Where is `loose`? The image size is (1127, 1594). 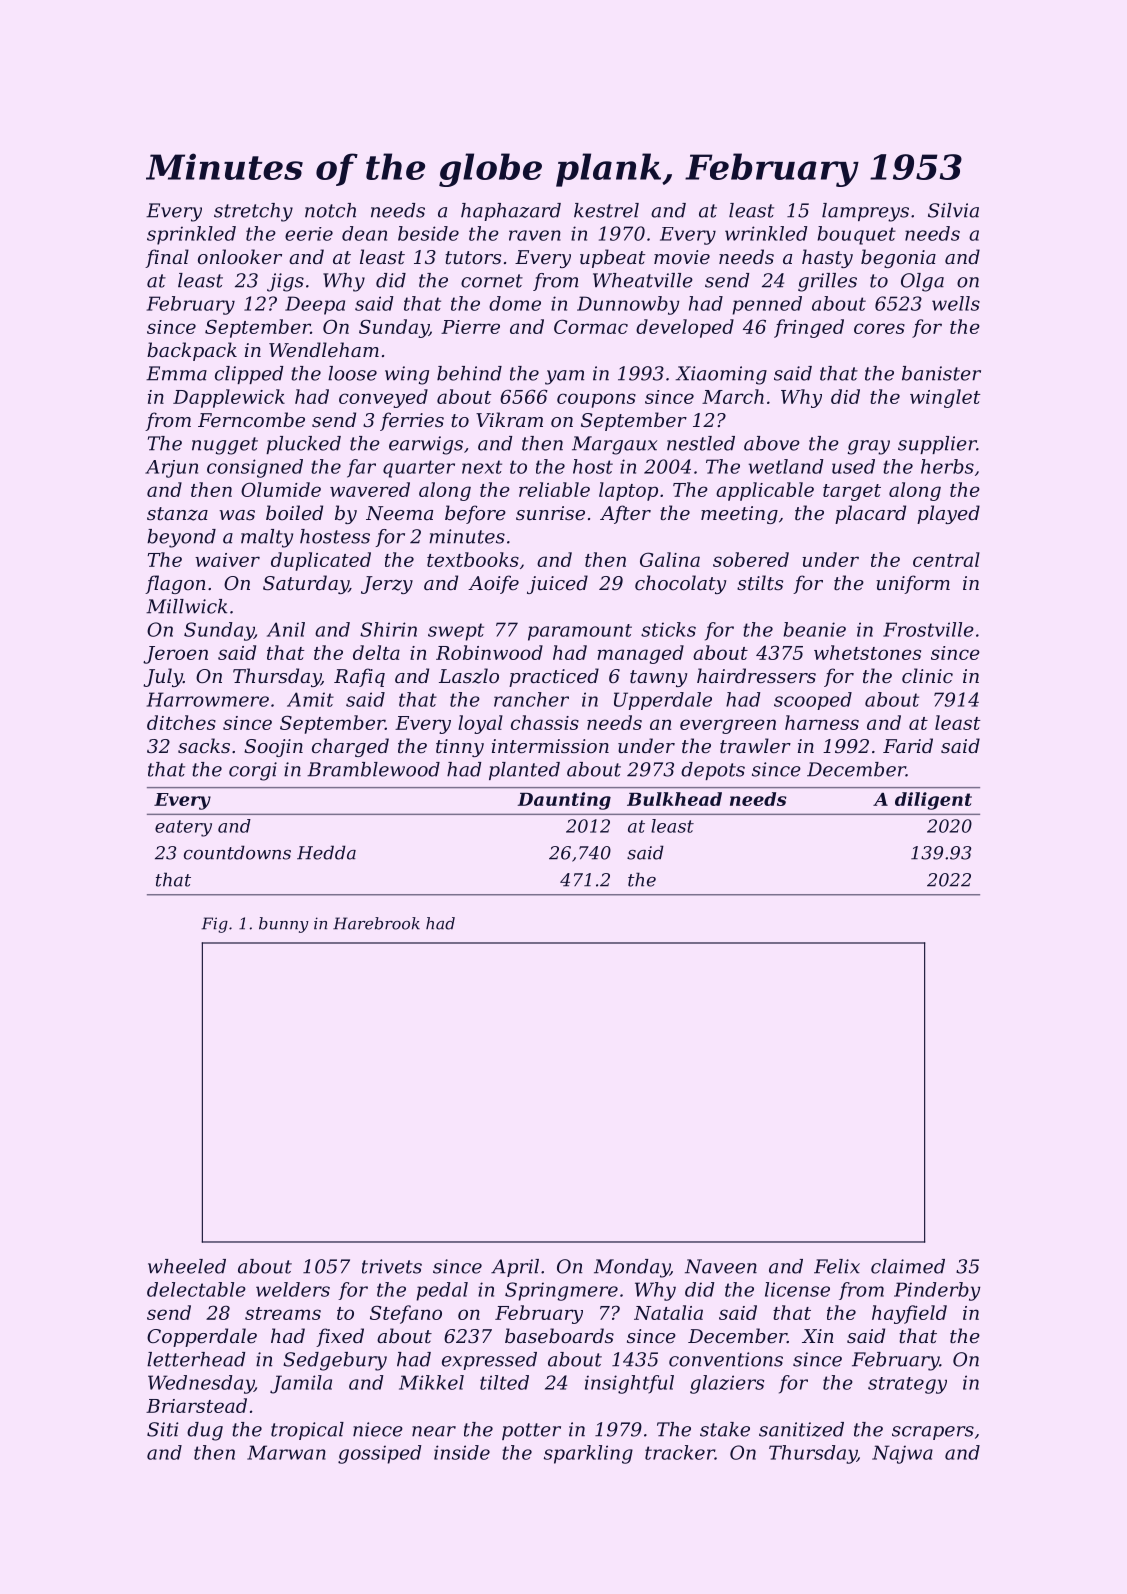 loose is located at coordinates (352, 373).
